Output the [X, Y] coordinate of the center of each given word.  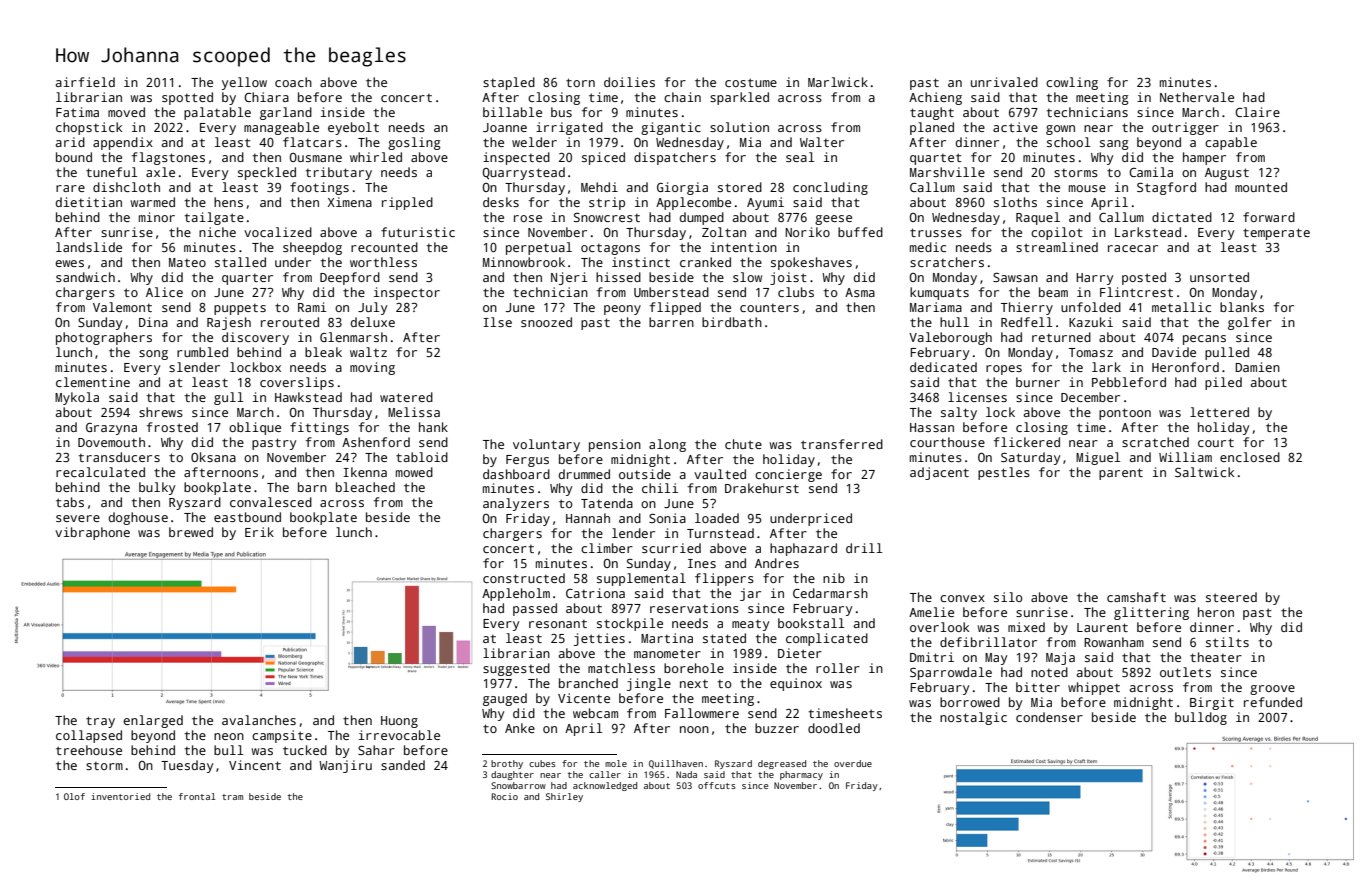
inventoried [120, 796]
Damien [1257, 367]
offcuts [716, 785]
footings [319, 188]
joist [788, 278]
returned [1061, 337]
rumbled [202, 352]
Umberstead [671, 292]
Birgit [1212, 703]
